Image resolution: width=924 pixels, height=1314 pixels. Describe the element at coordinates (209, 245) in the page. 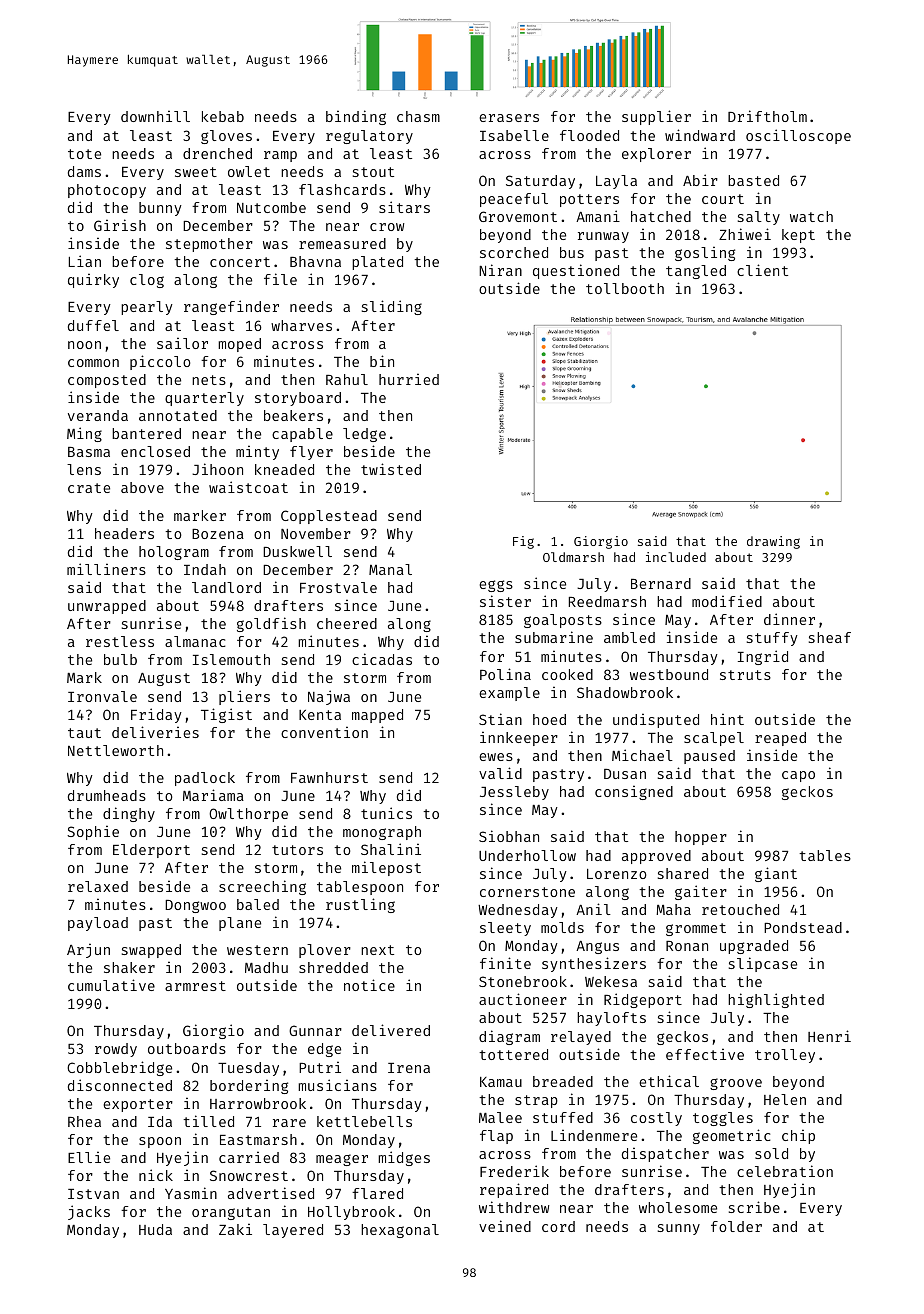

I see `stepmother` at that location.
